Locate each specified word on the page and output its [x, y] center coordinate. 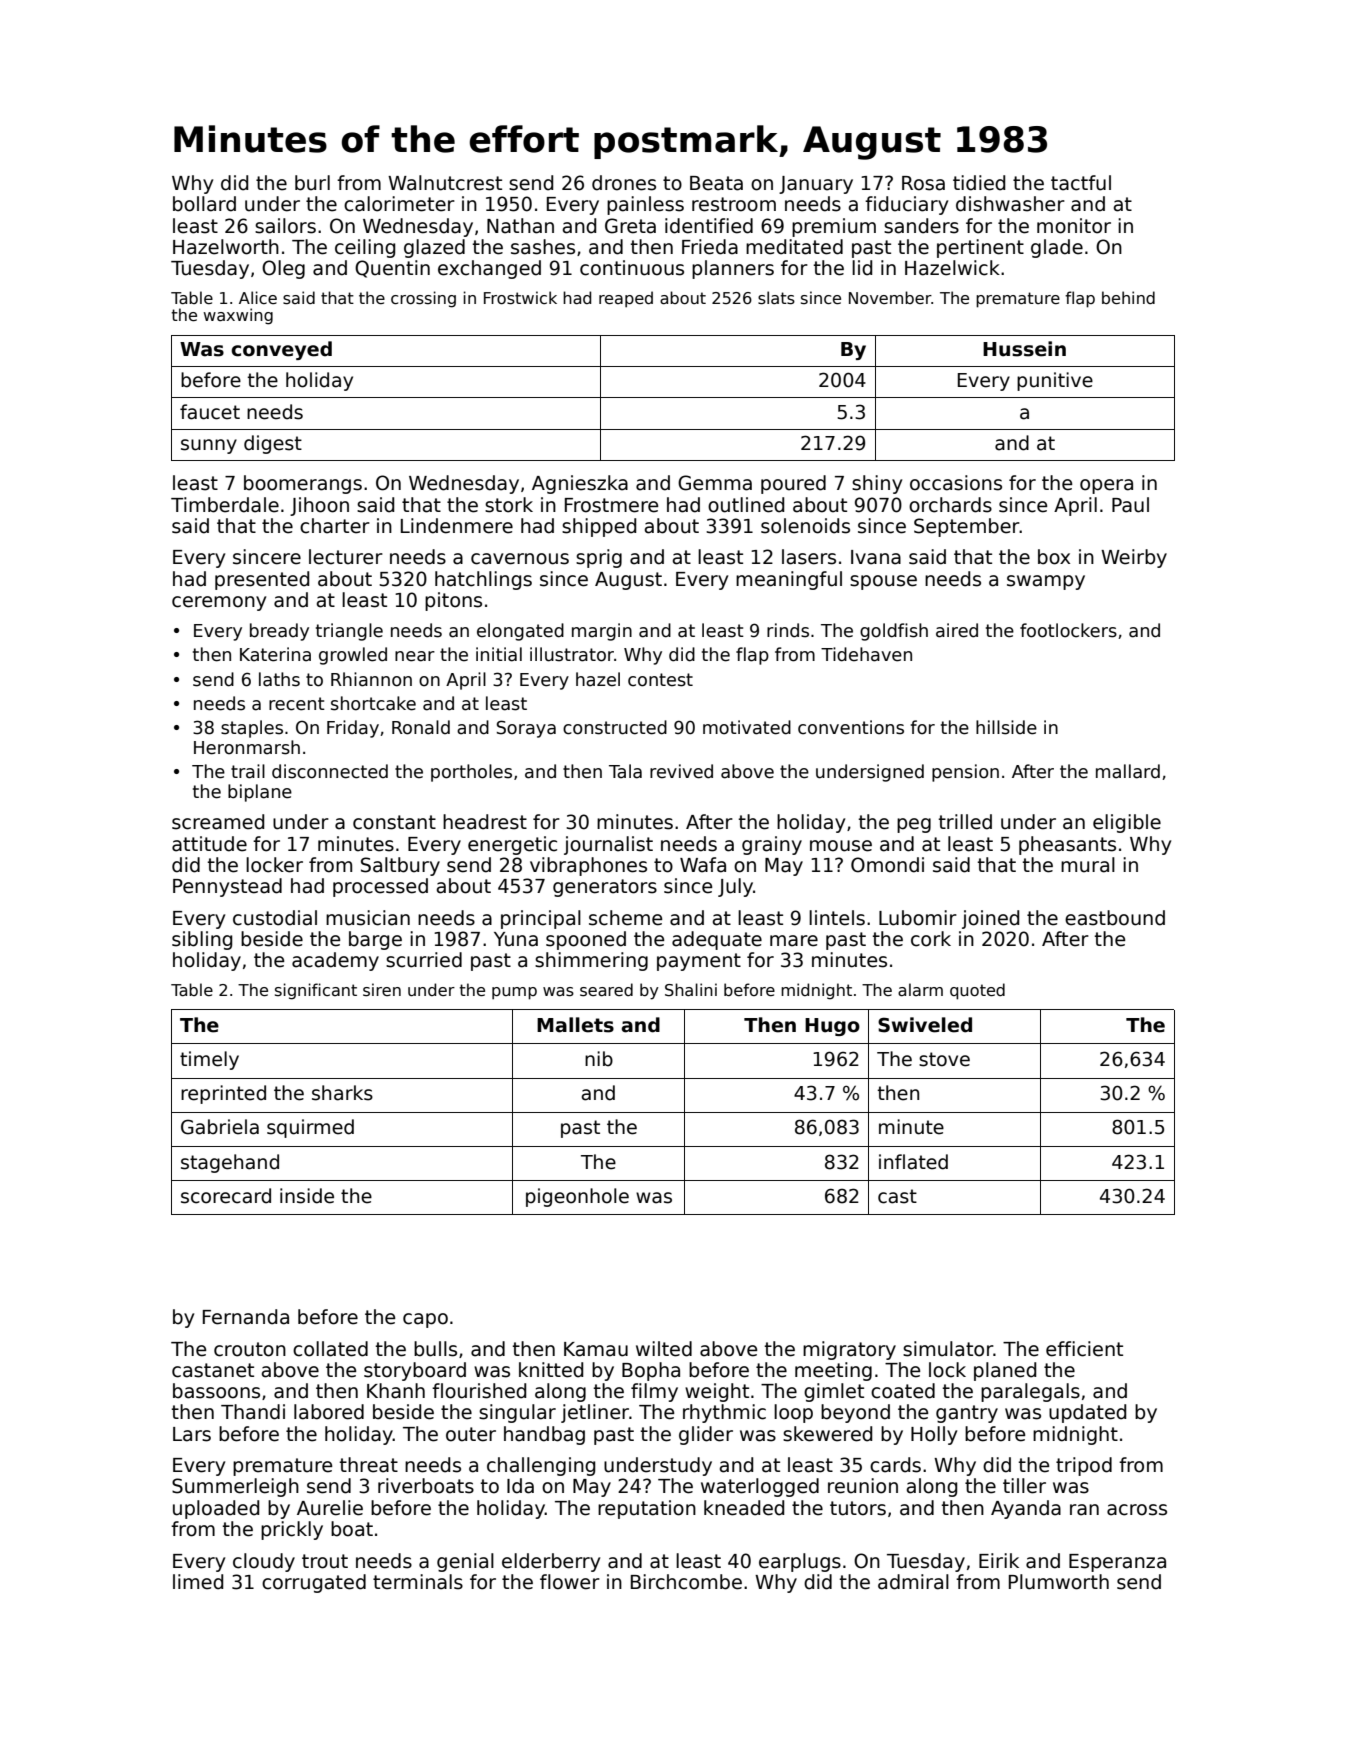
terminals [418, 1582]
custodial [275, 918]
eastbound [1115, 918]
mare [794, 941]
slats [776, 298]
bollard [204, 204]
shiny [877, 484]
